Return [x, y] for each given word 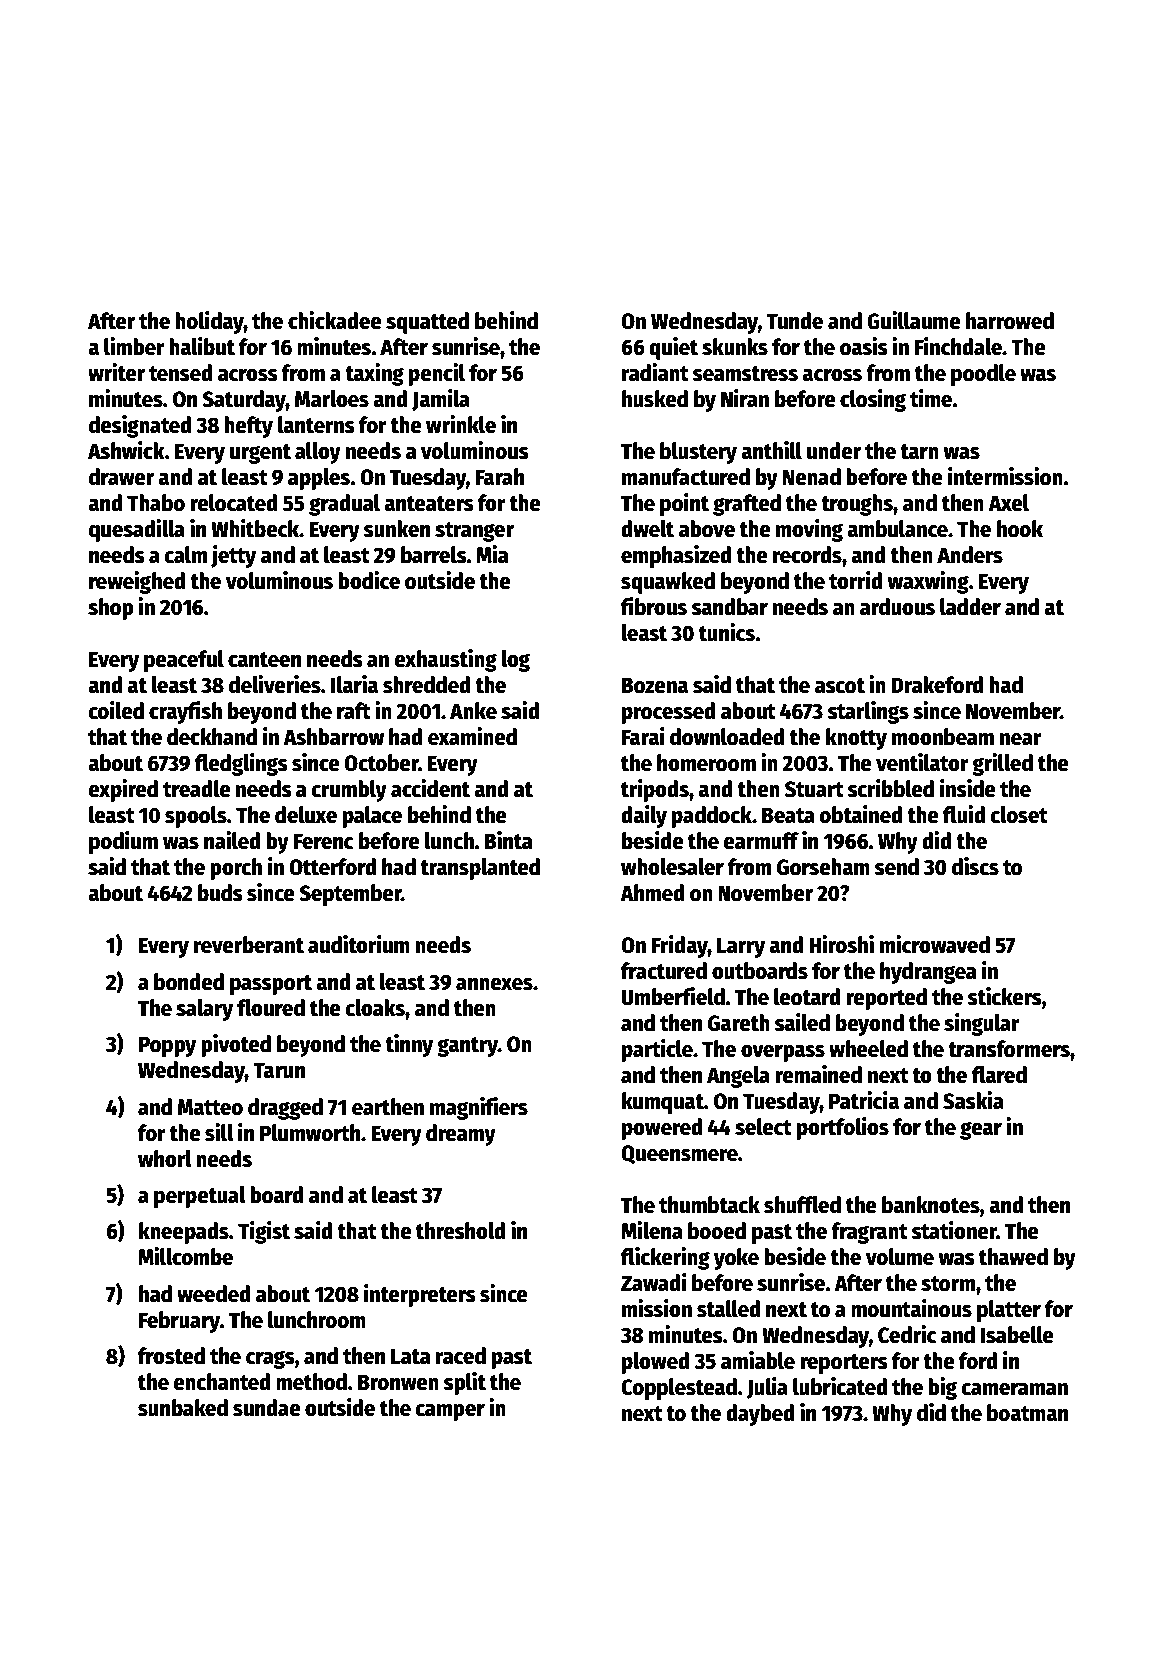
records [807, 555]
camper [450, 1412]
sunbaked [183, 1408]
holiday [209, 322]
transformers [1009, 1049]
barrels [434, 555]
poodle [983, 375]
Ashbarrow [333, 737]
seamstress [745, 374]
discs [975, 866]
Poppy [167, 1046]
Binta [508, 840]
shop [111, 609]
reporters [844, 1364]
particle [657, 1050]
